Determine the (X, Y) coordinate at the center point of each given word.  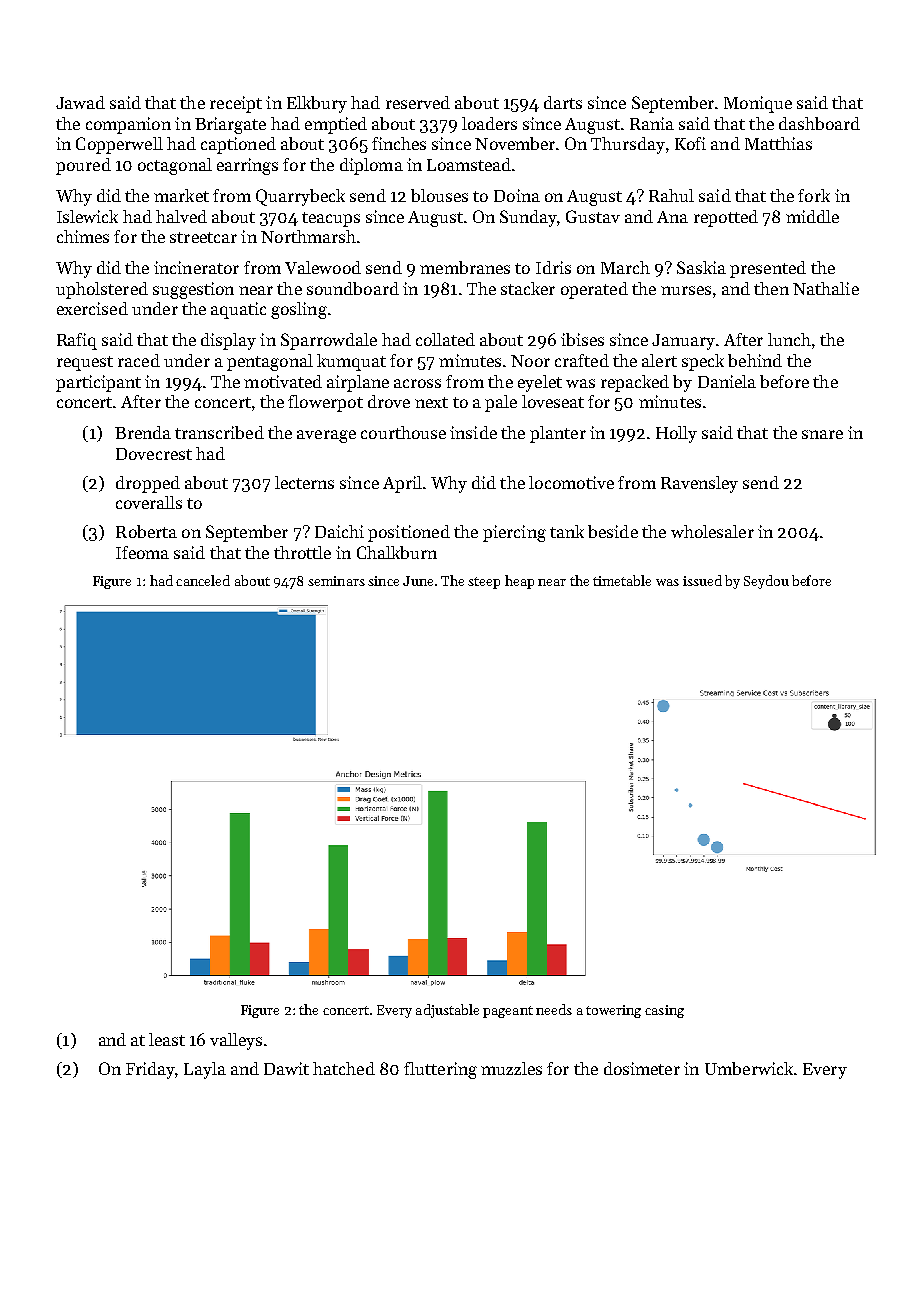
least (167, 1039)
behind (755, 360)
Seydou (766, 582)
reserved (418, 102)
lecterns (304, 482)
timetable (622, 580)
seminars (336, 581)
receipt (236, 104)
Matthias (778, 143)
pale (501, 403)
